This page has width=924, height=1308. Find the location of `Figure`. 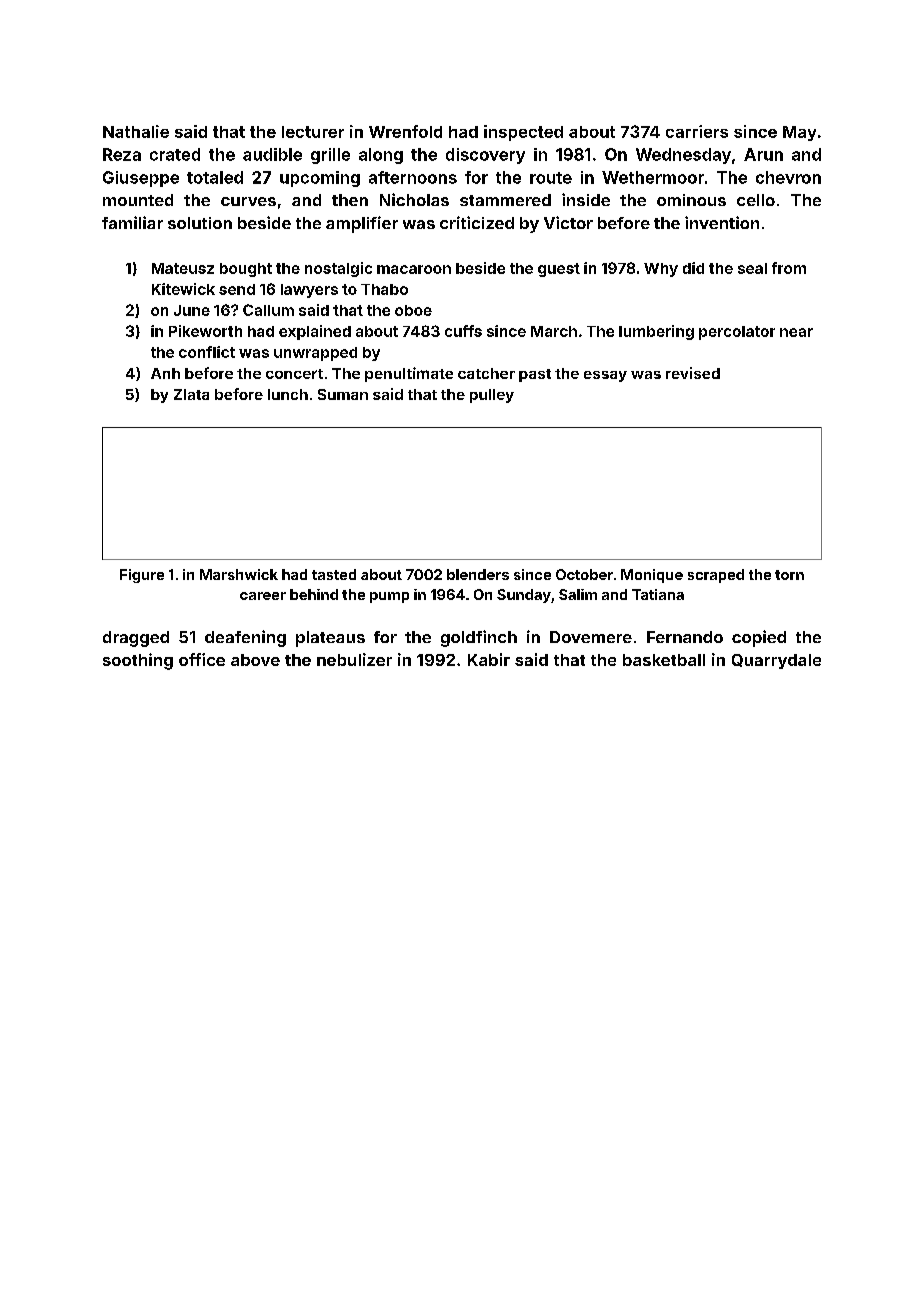

Figure is located at coordinates (142, 576).
